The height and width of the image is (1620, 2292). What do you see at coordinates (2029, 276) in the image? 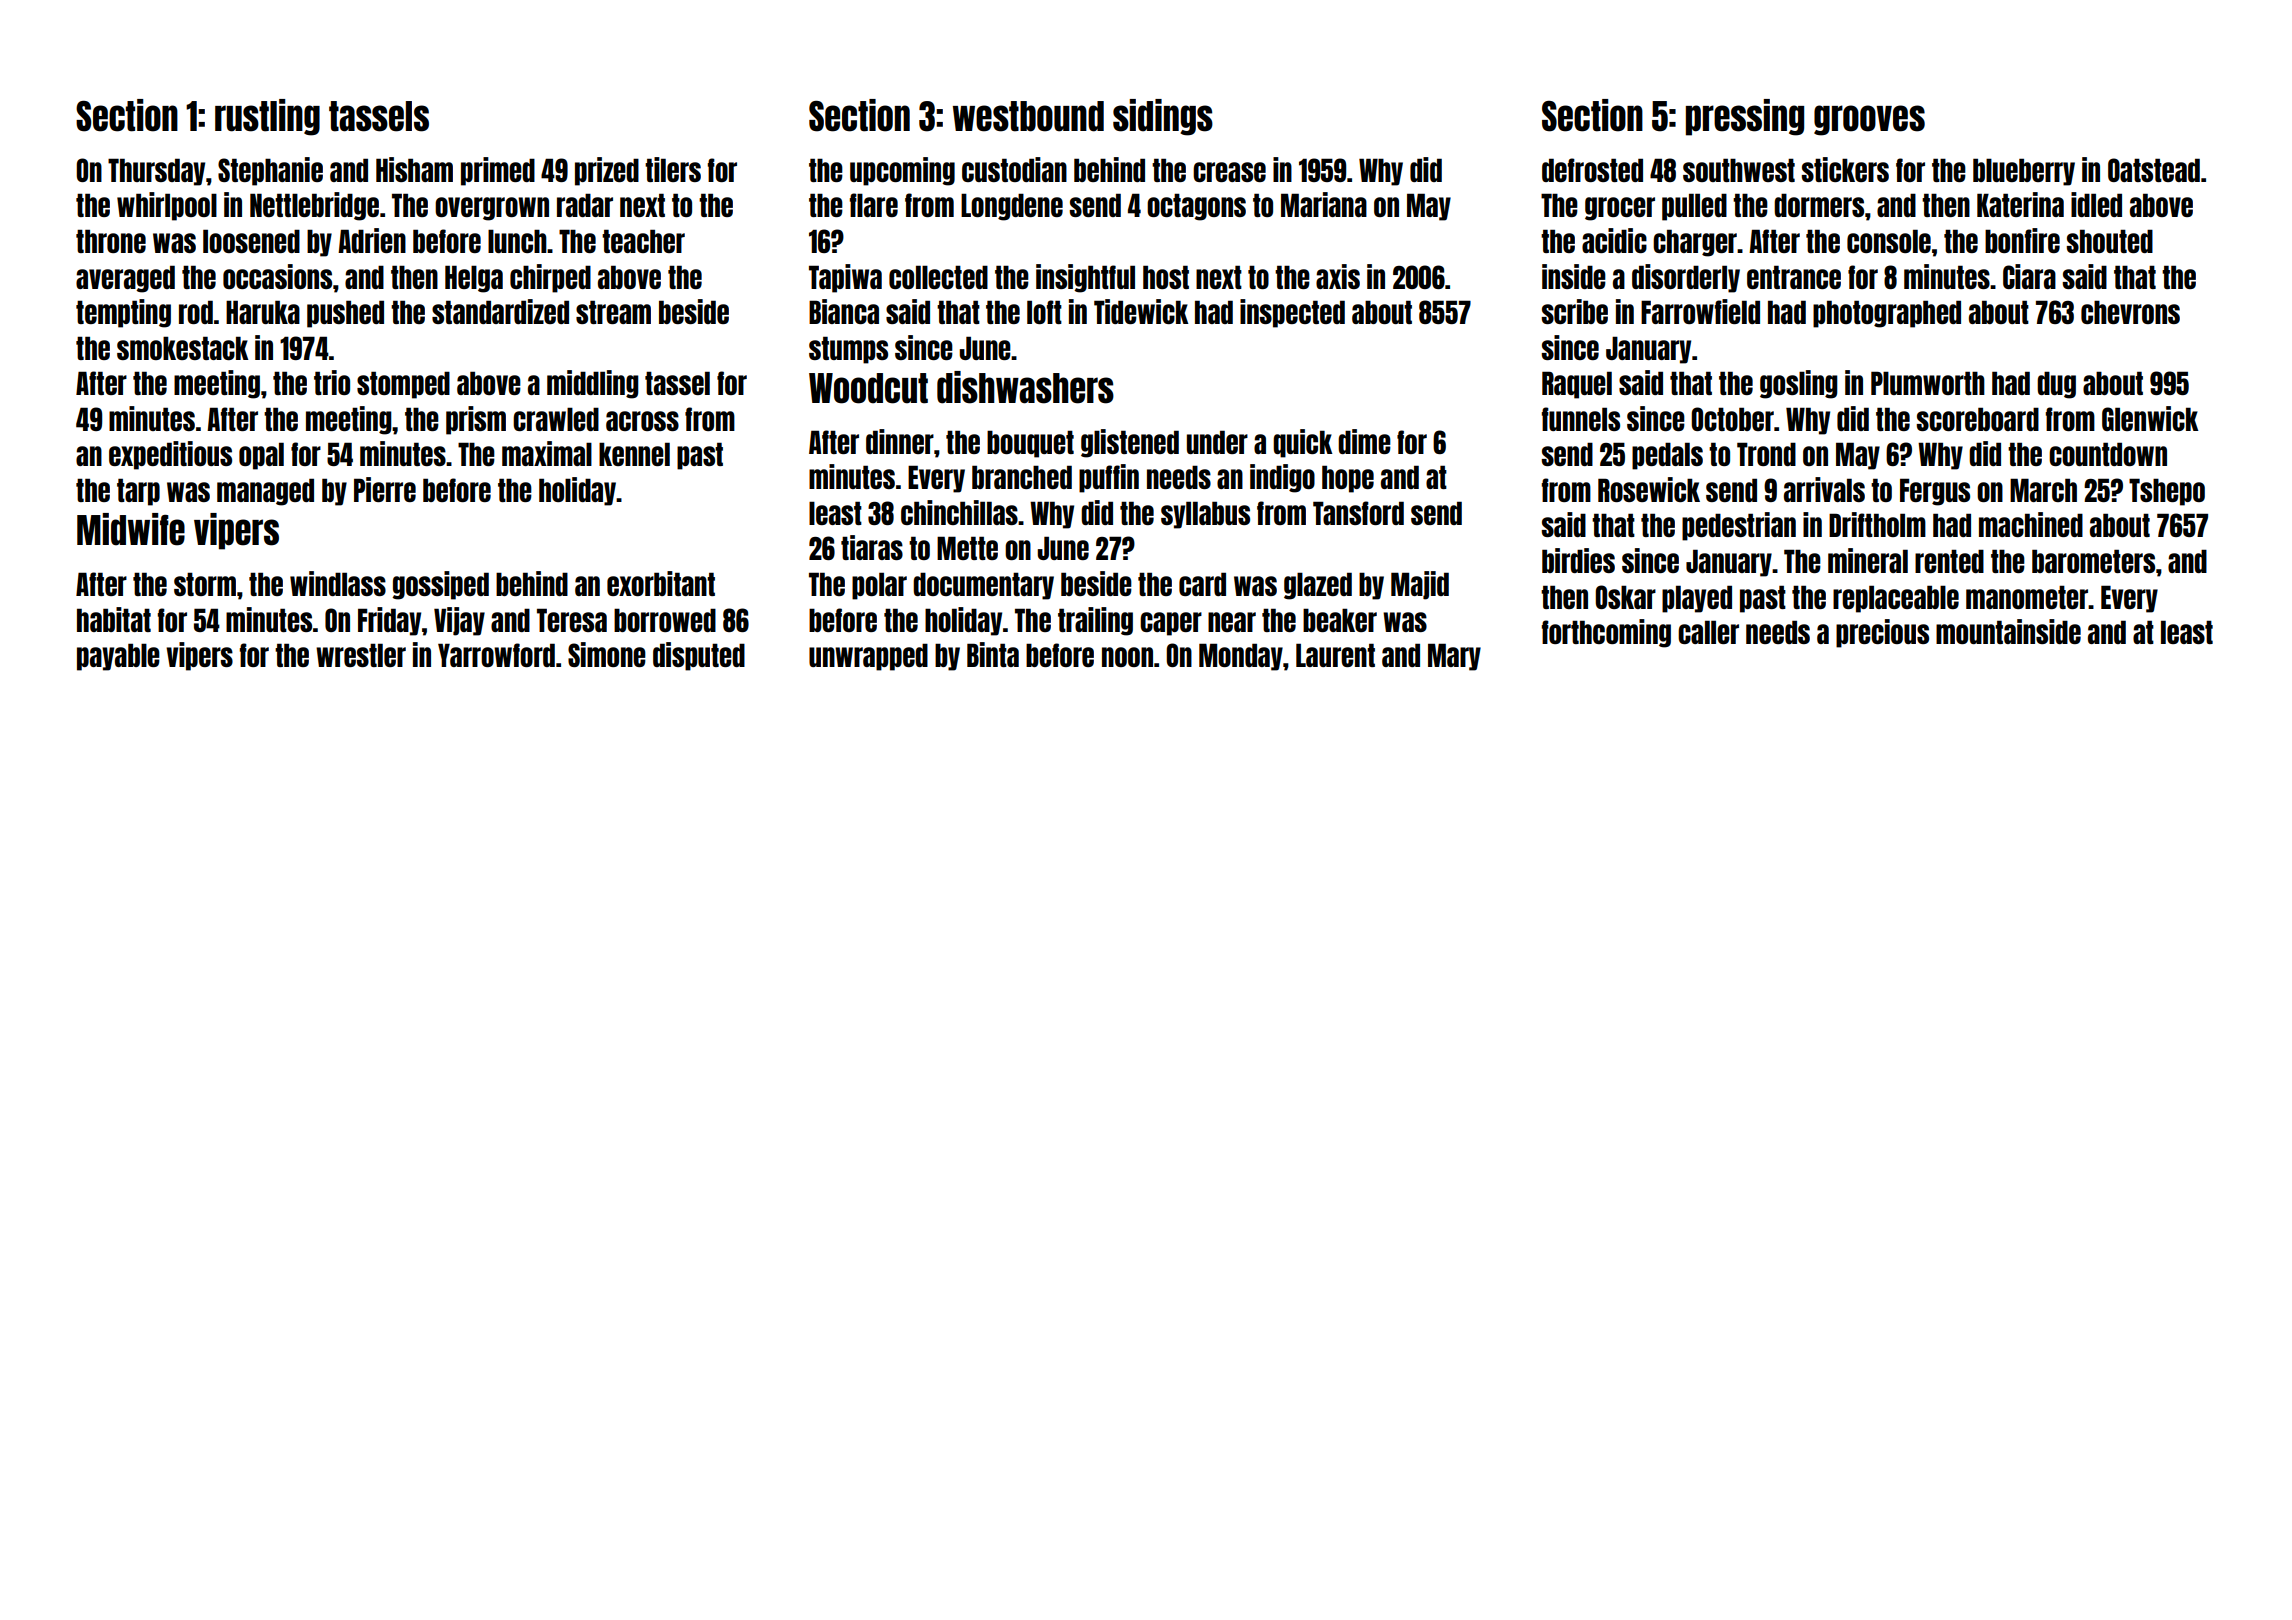
I see `Ciara` at bounding box center [2029, 276].
